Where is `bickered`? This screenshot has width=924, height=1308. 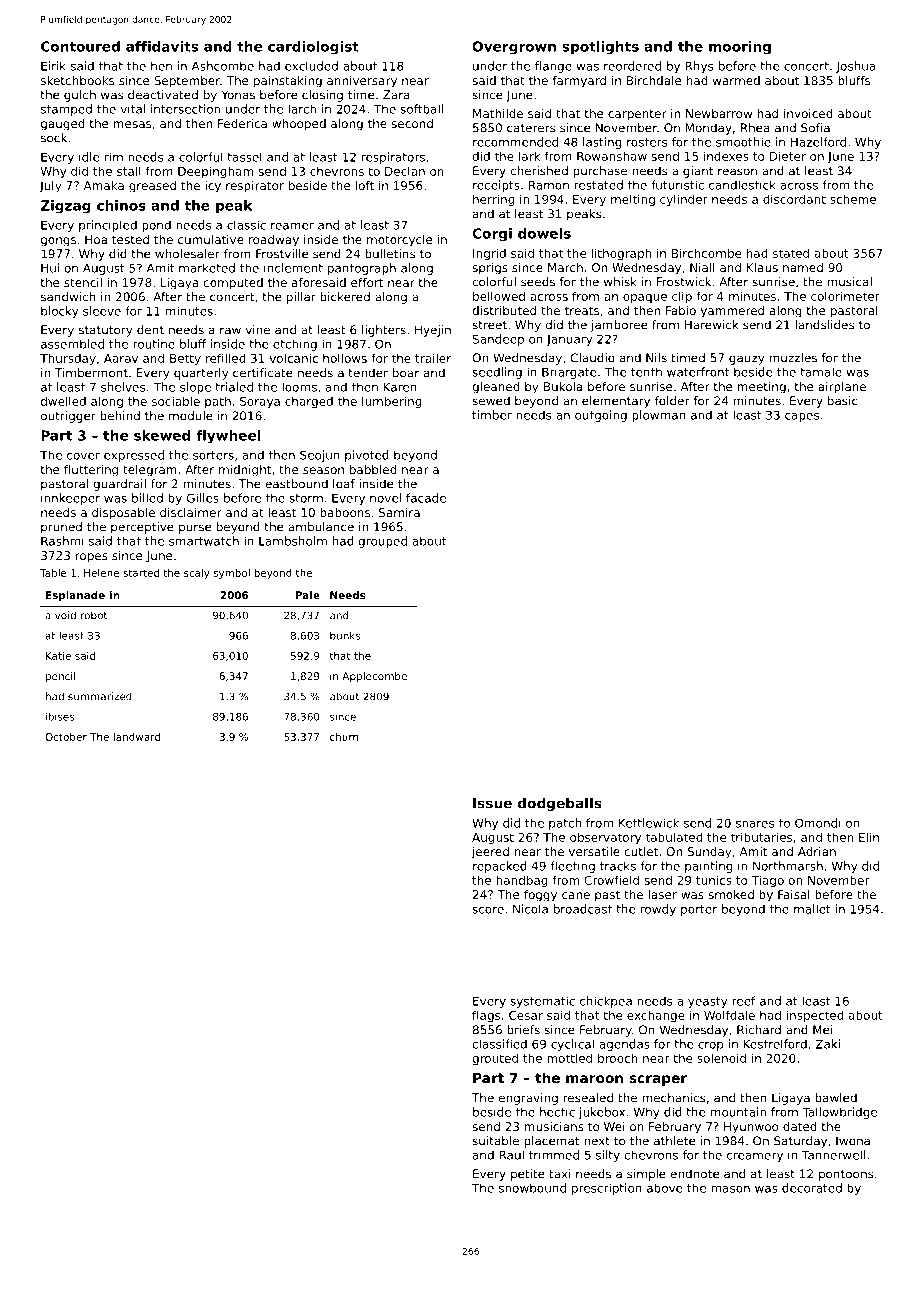
bickered is located at coordinates (345, 297).
